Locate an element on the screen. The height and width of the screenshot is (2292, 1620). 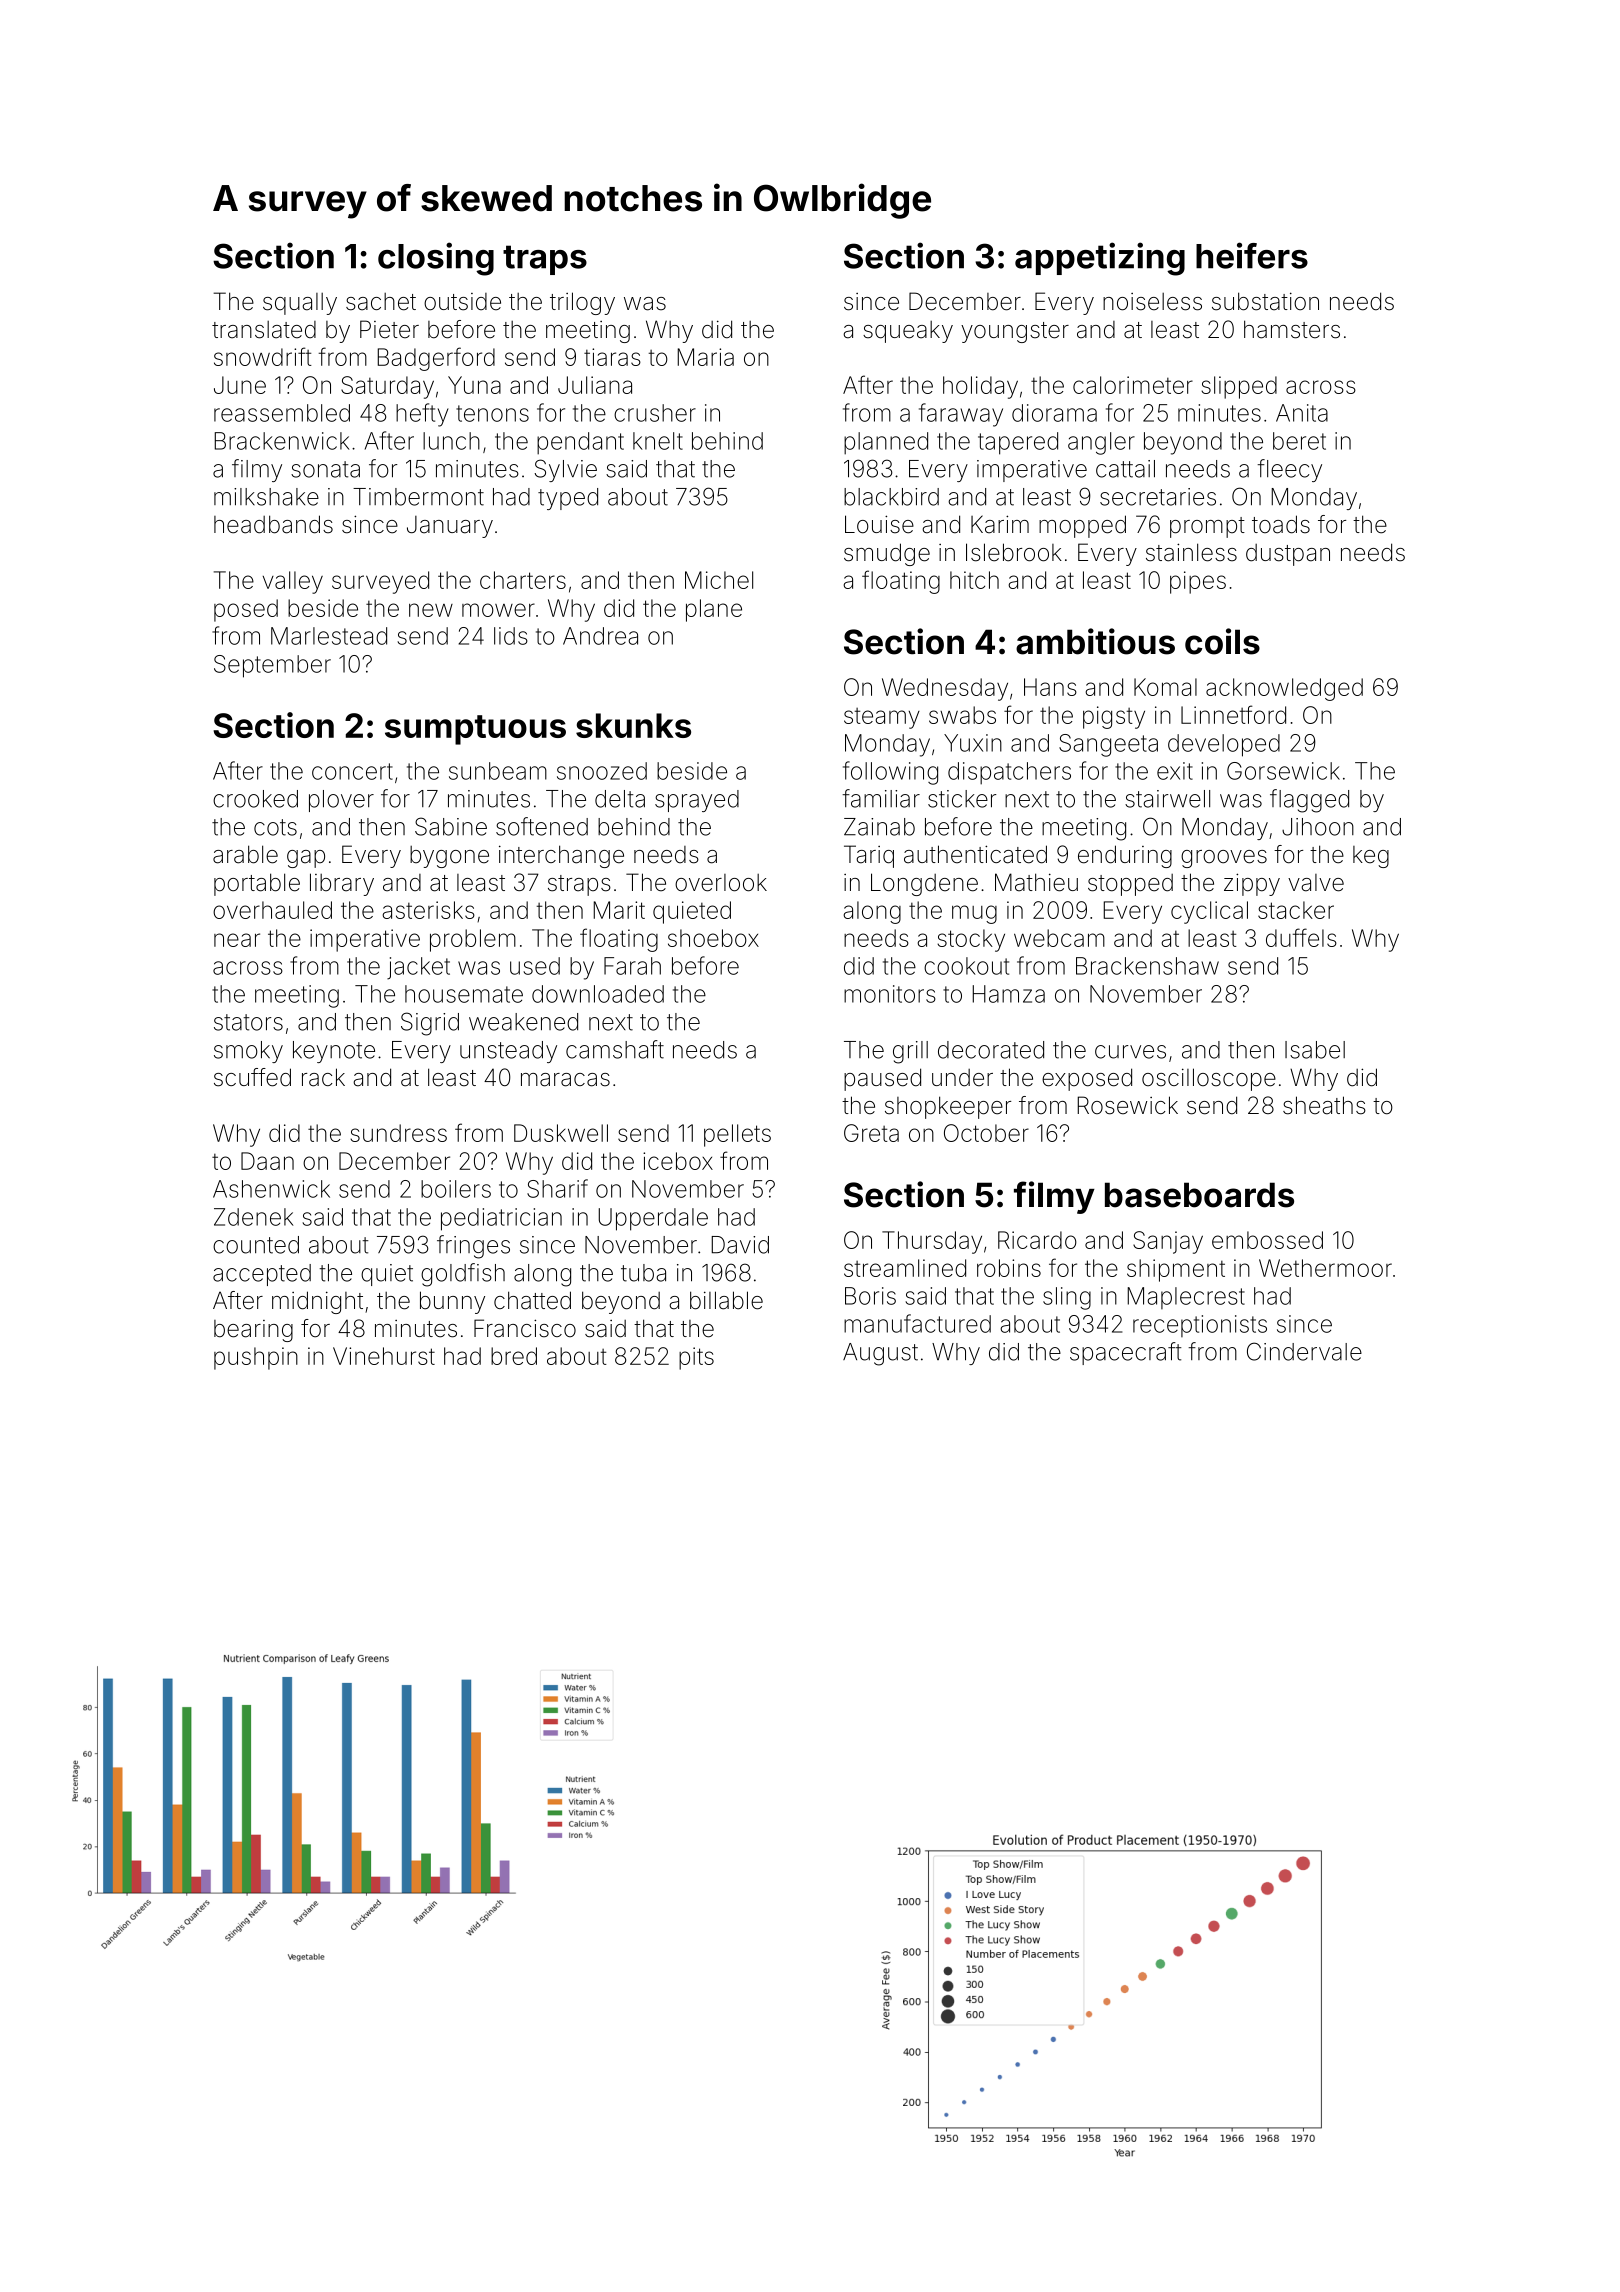
sheaths is located at coordinates (1324, 1105).
